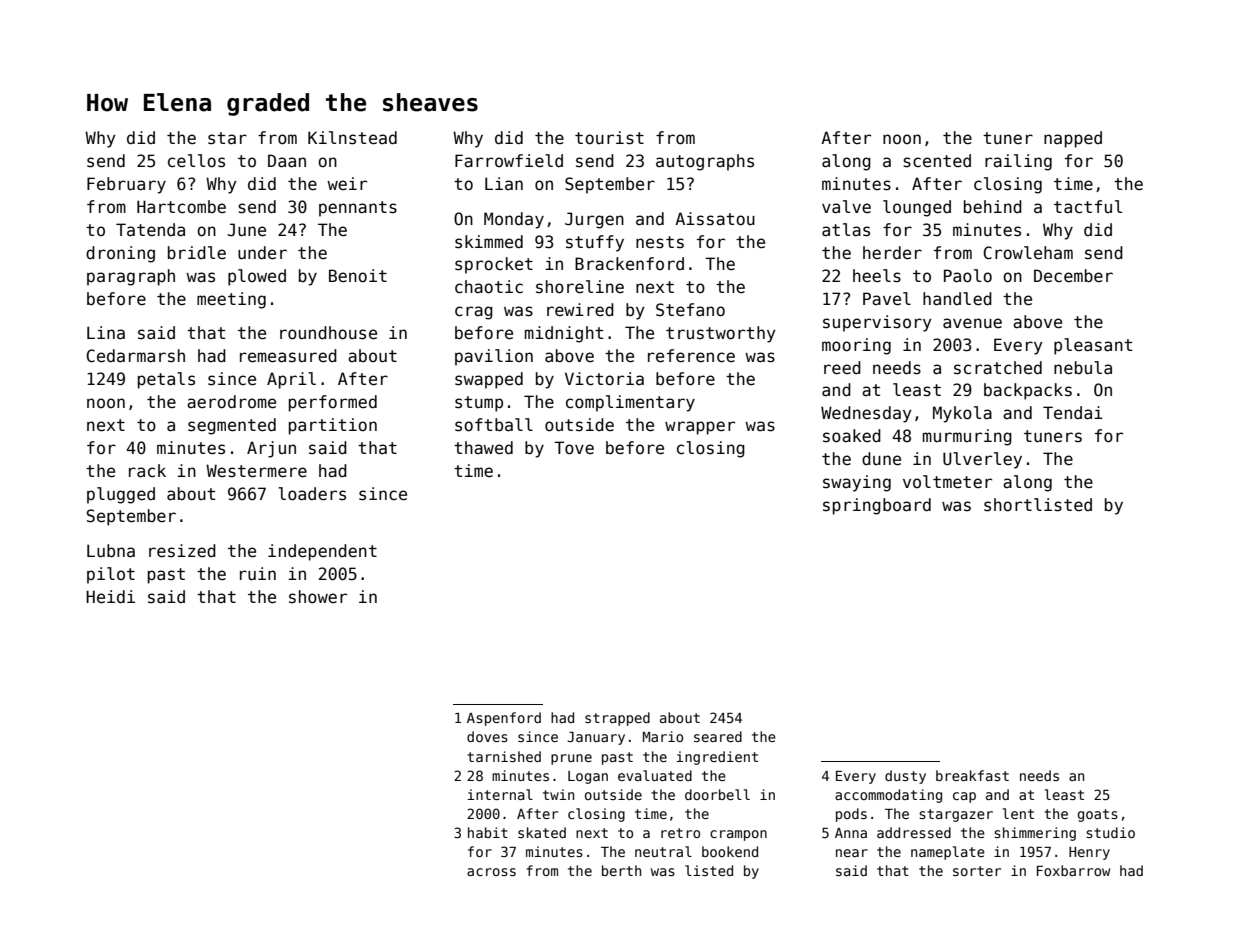 This screenshot has height=952, width=1233. I want to click on Westermere, so click(256, 471).
